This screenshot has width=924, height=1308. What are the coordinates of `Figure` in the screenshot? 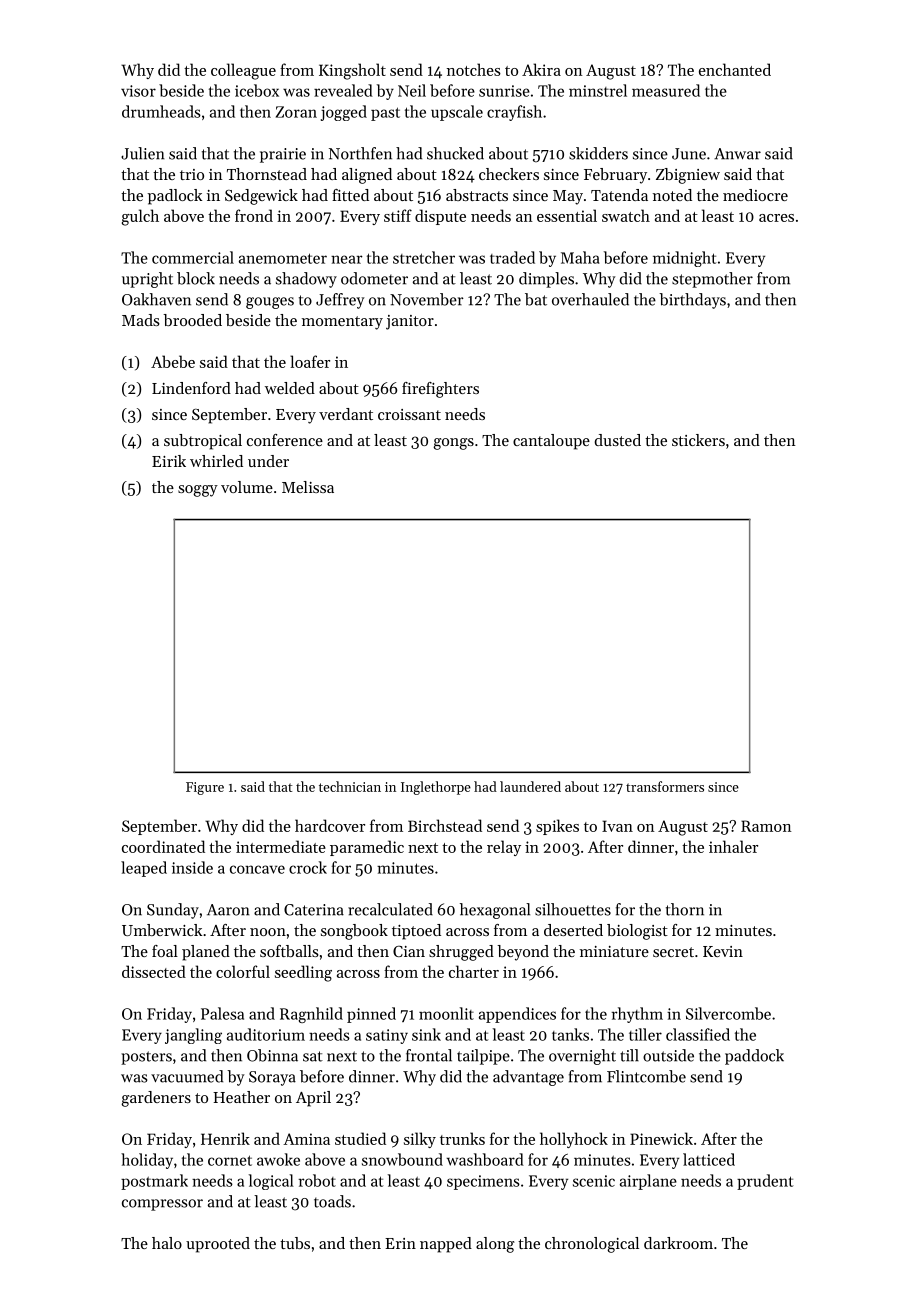 It's located at (205, 788).
